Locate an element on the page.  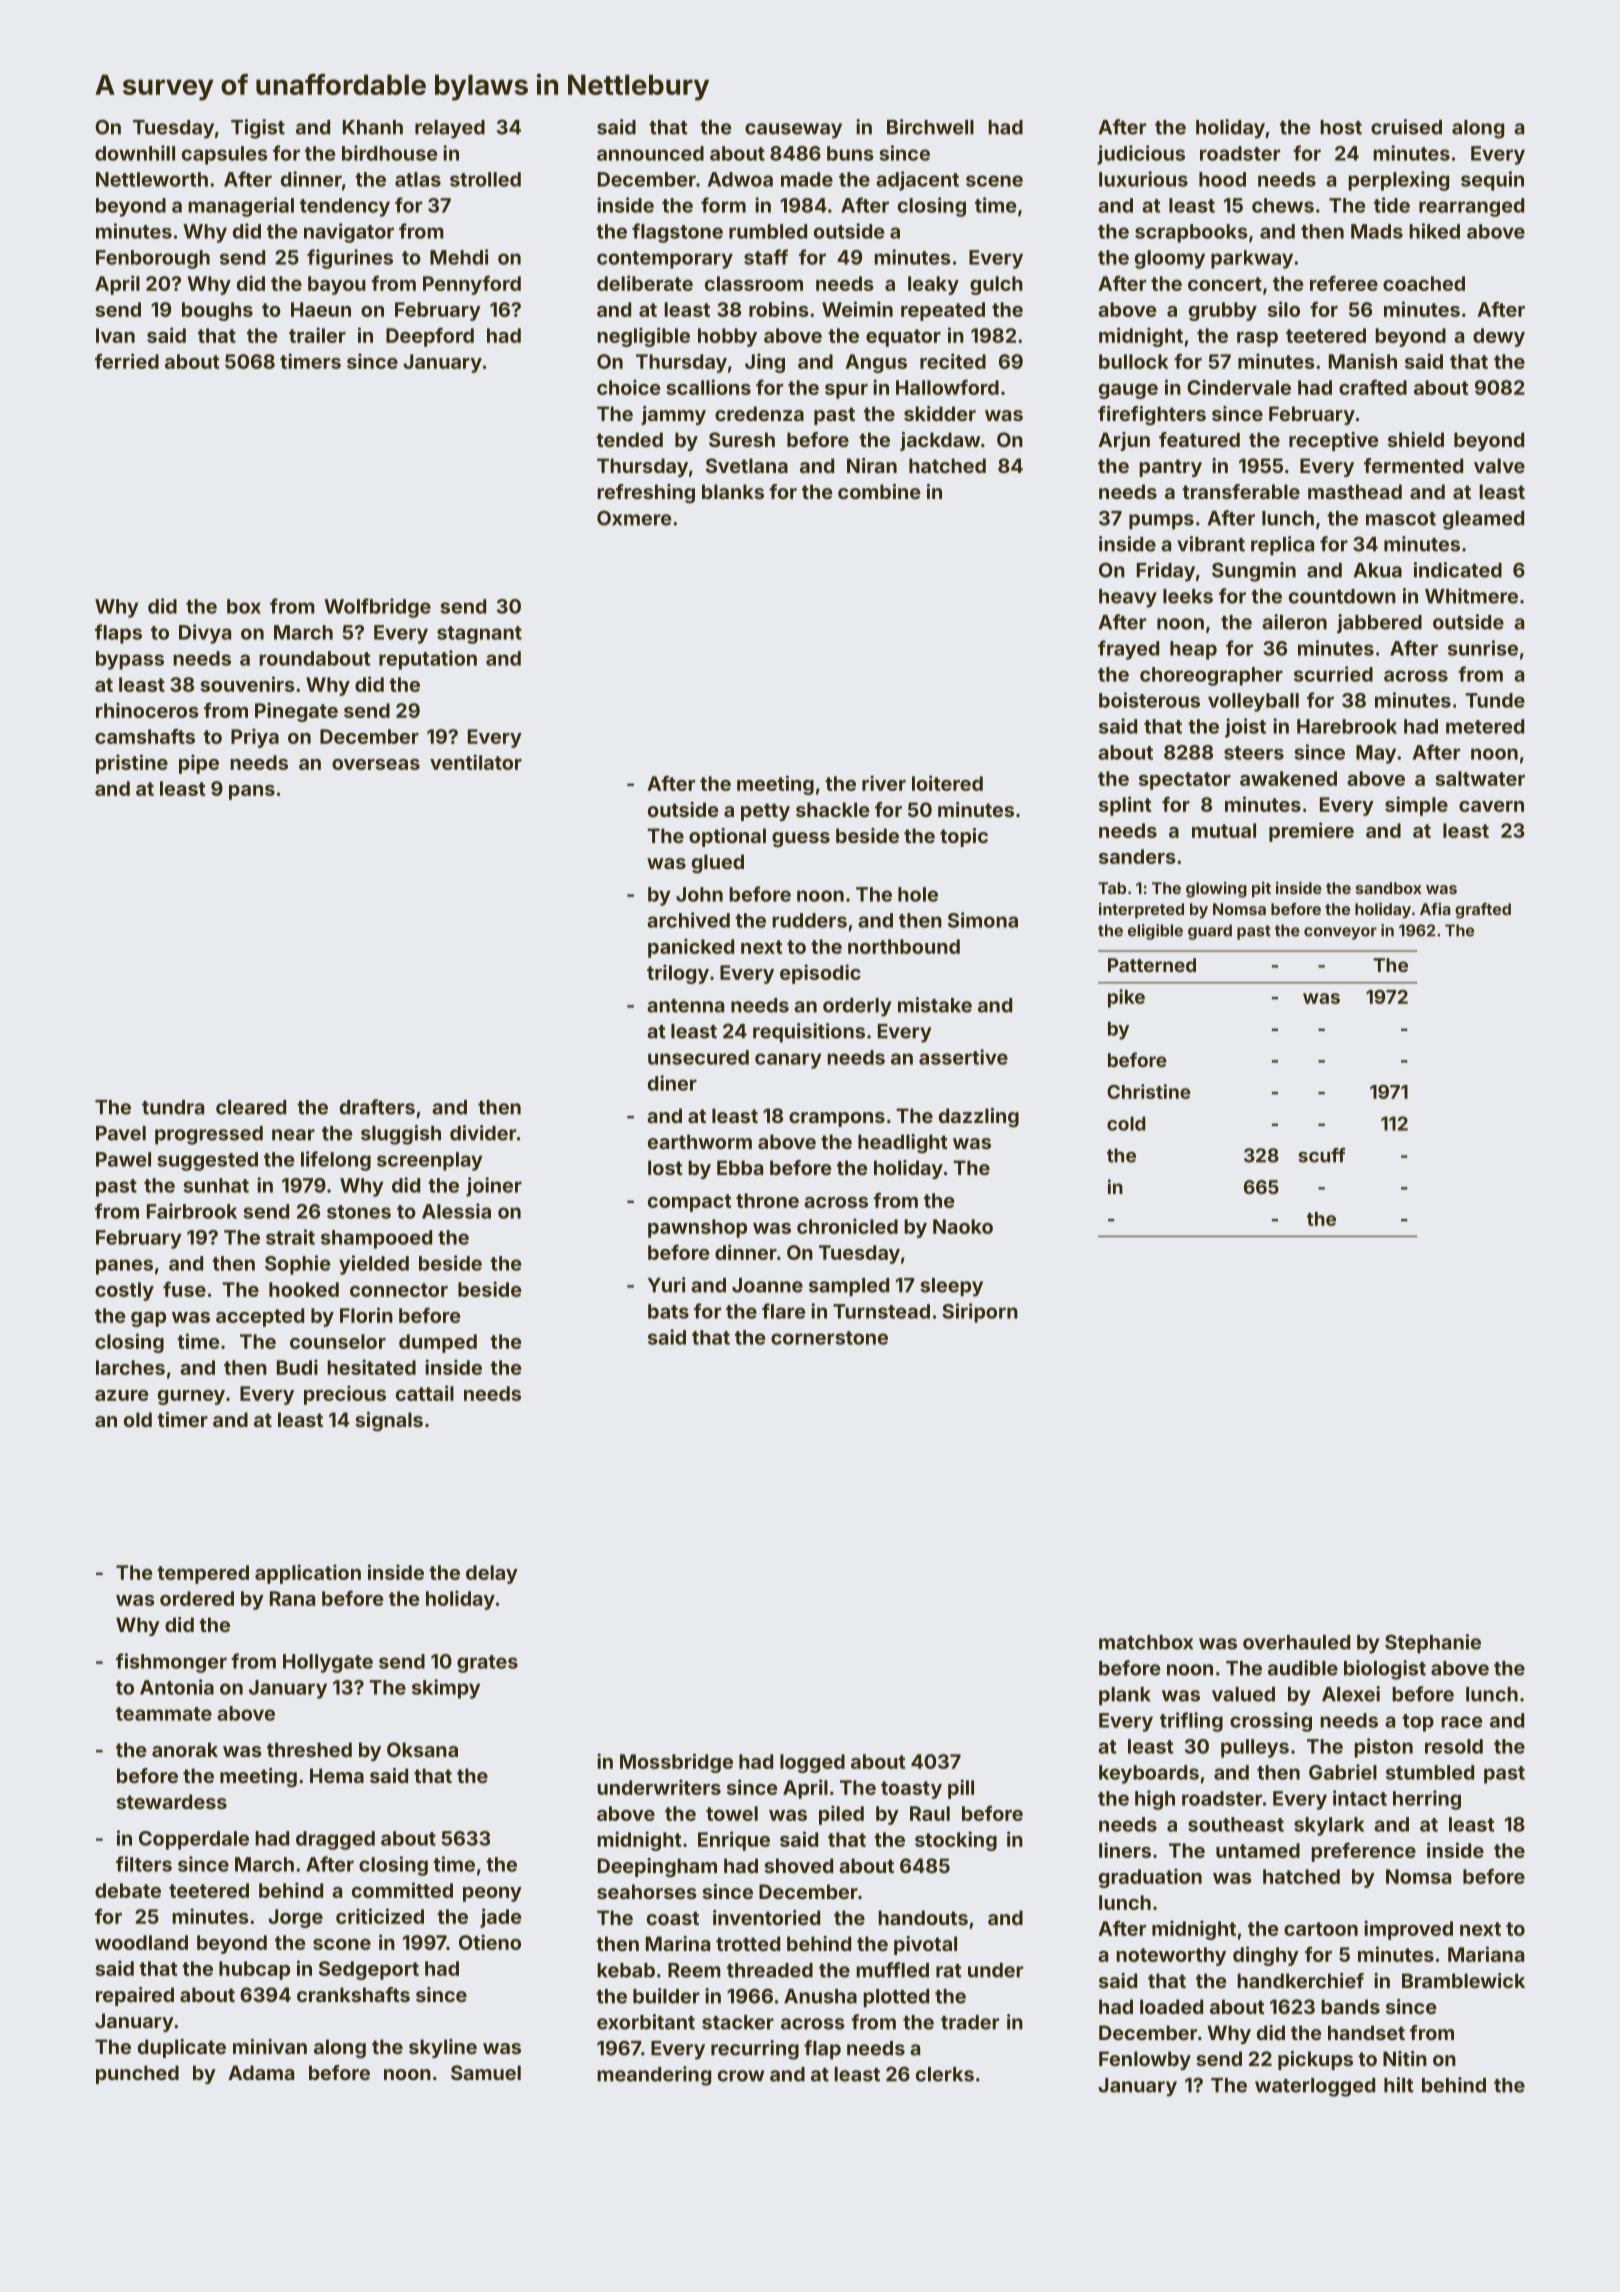
hilt is located at coordinates (1399, 2085).
